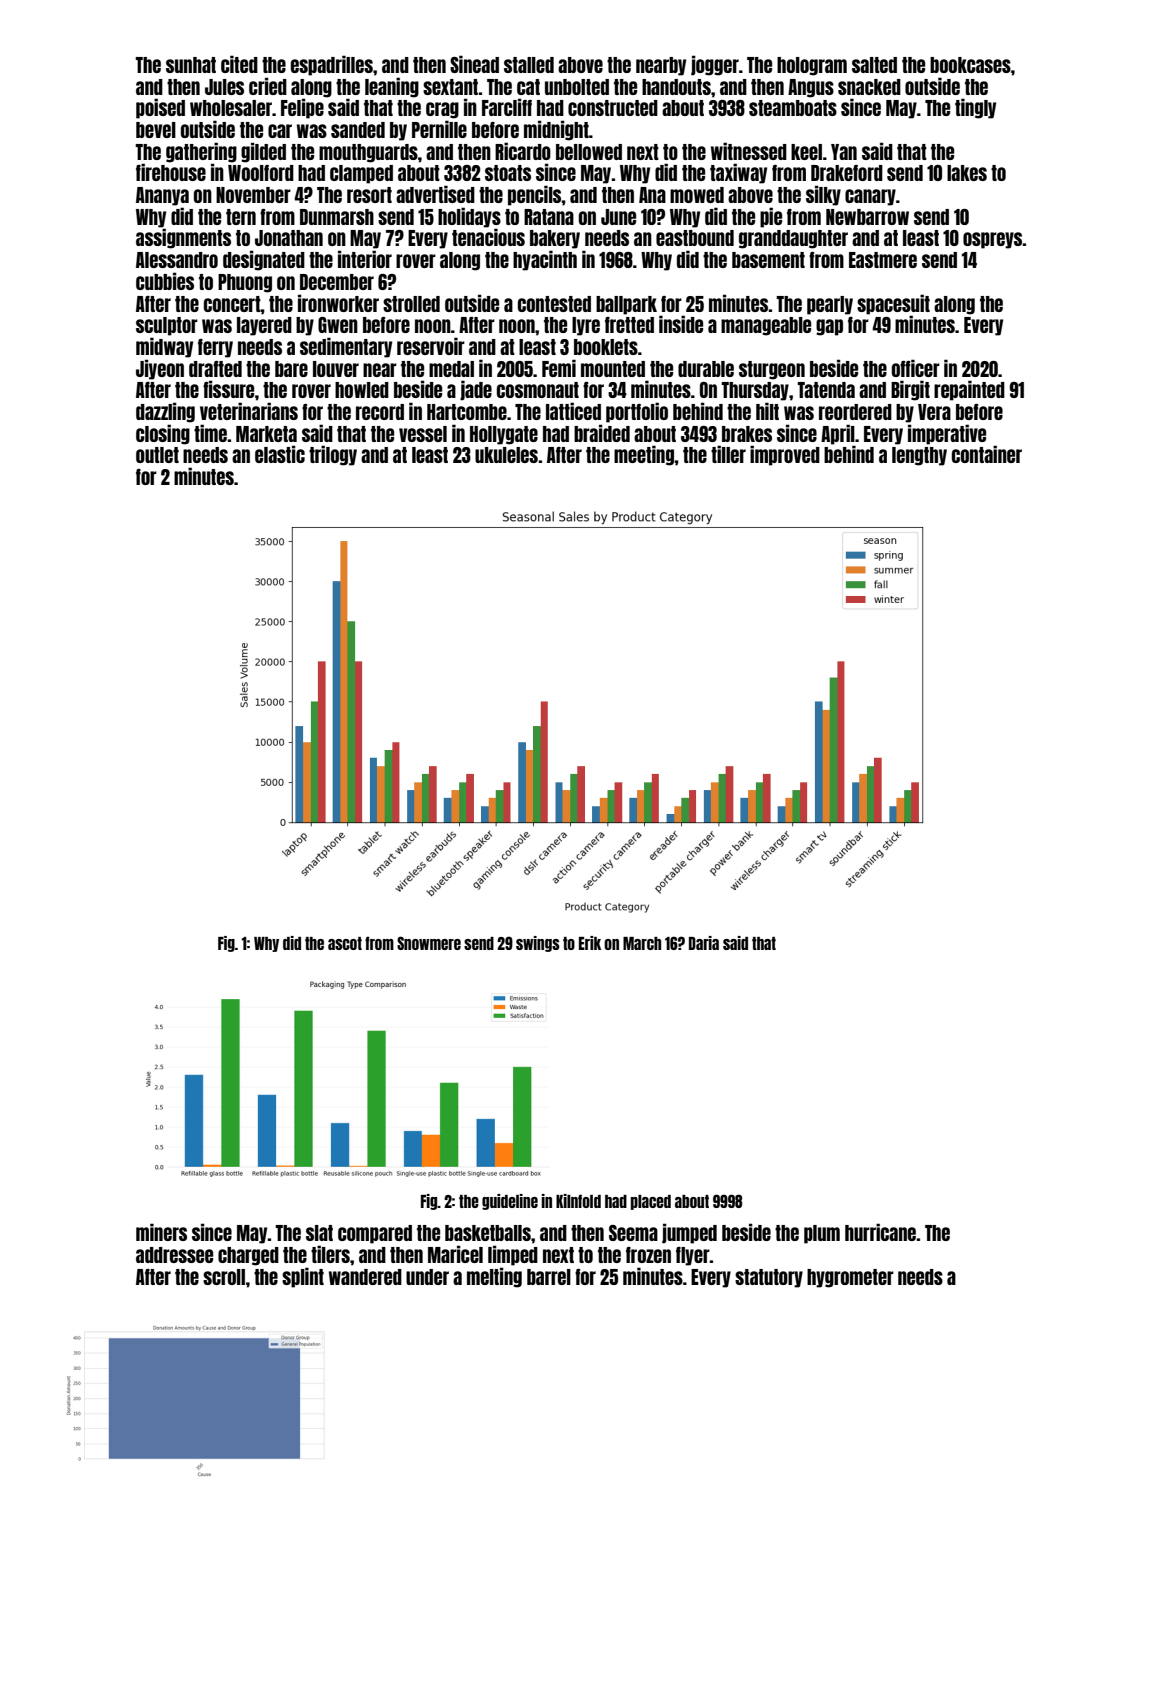 The width and height of the document is (1163, 1684). What do you see at coordinates (695, 238) in the document?
I see `eastbound` at bounding box center [695, 238].
